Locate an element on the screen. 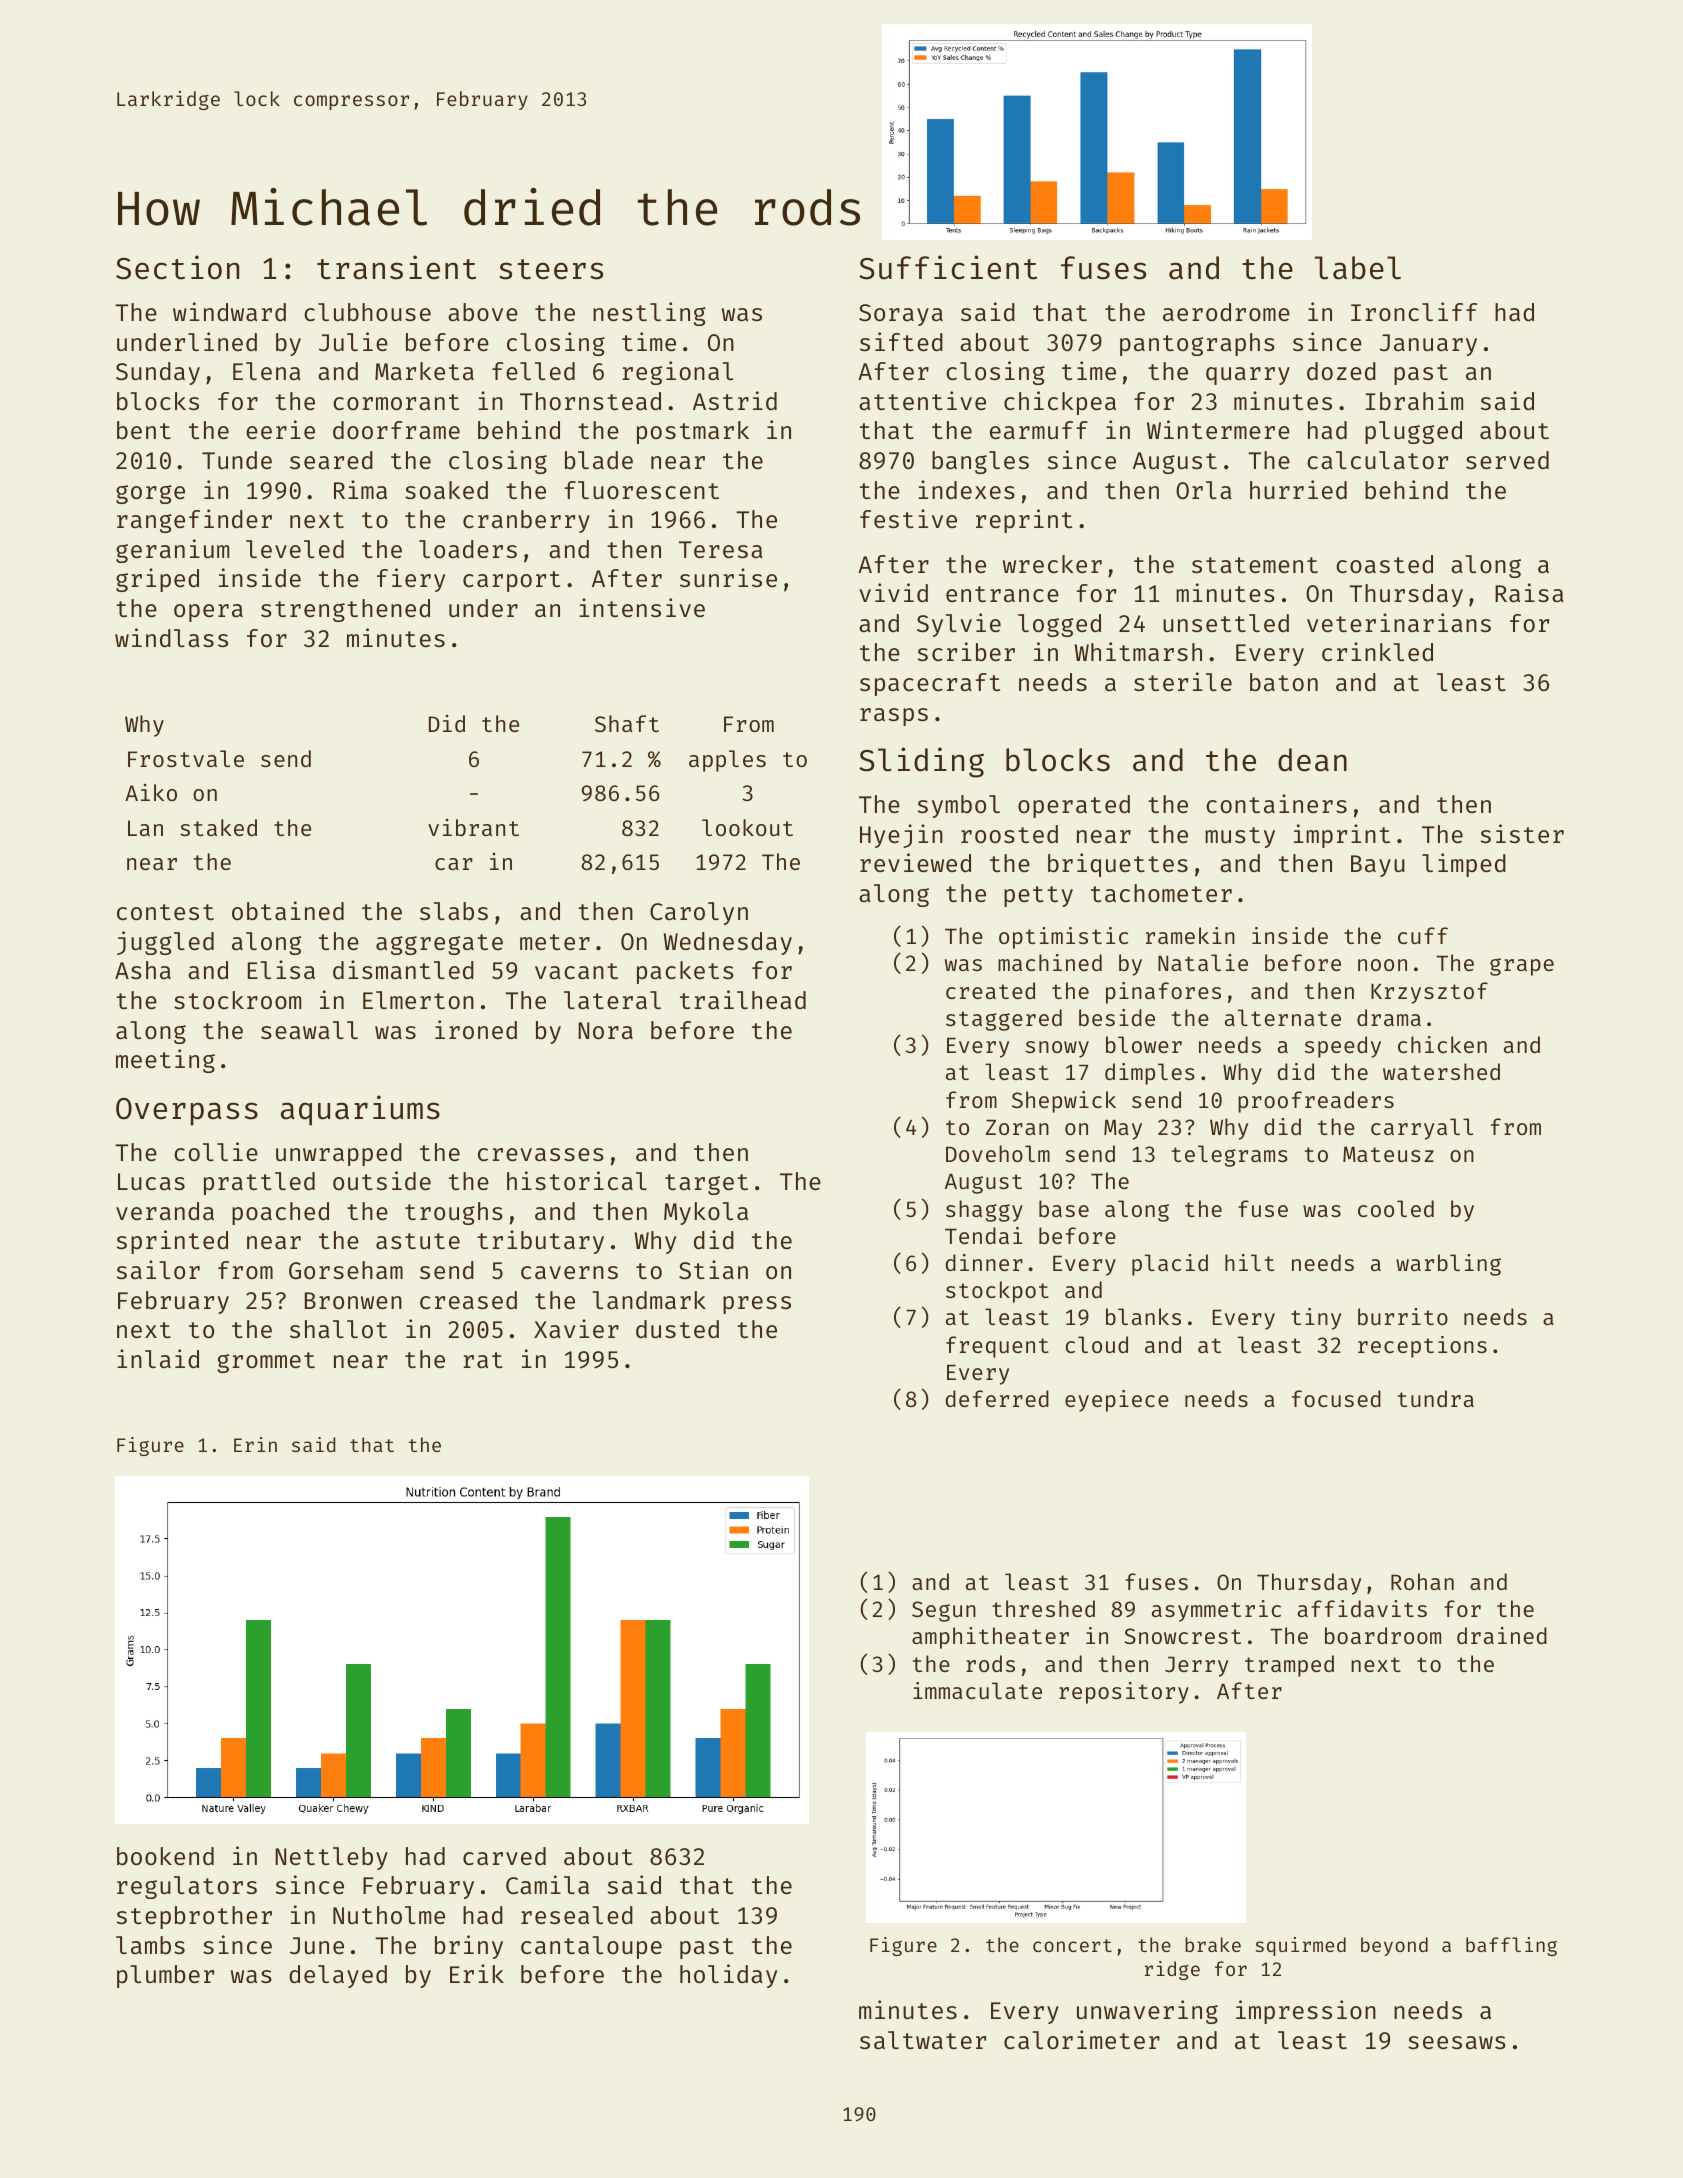  imprint is located at coordinates (1342, 836).
